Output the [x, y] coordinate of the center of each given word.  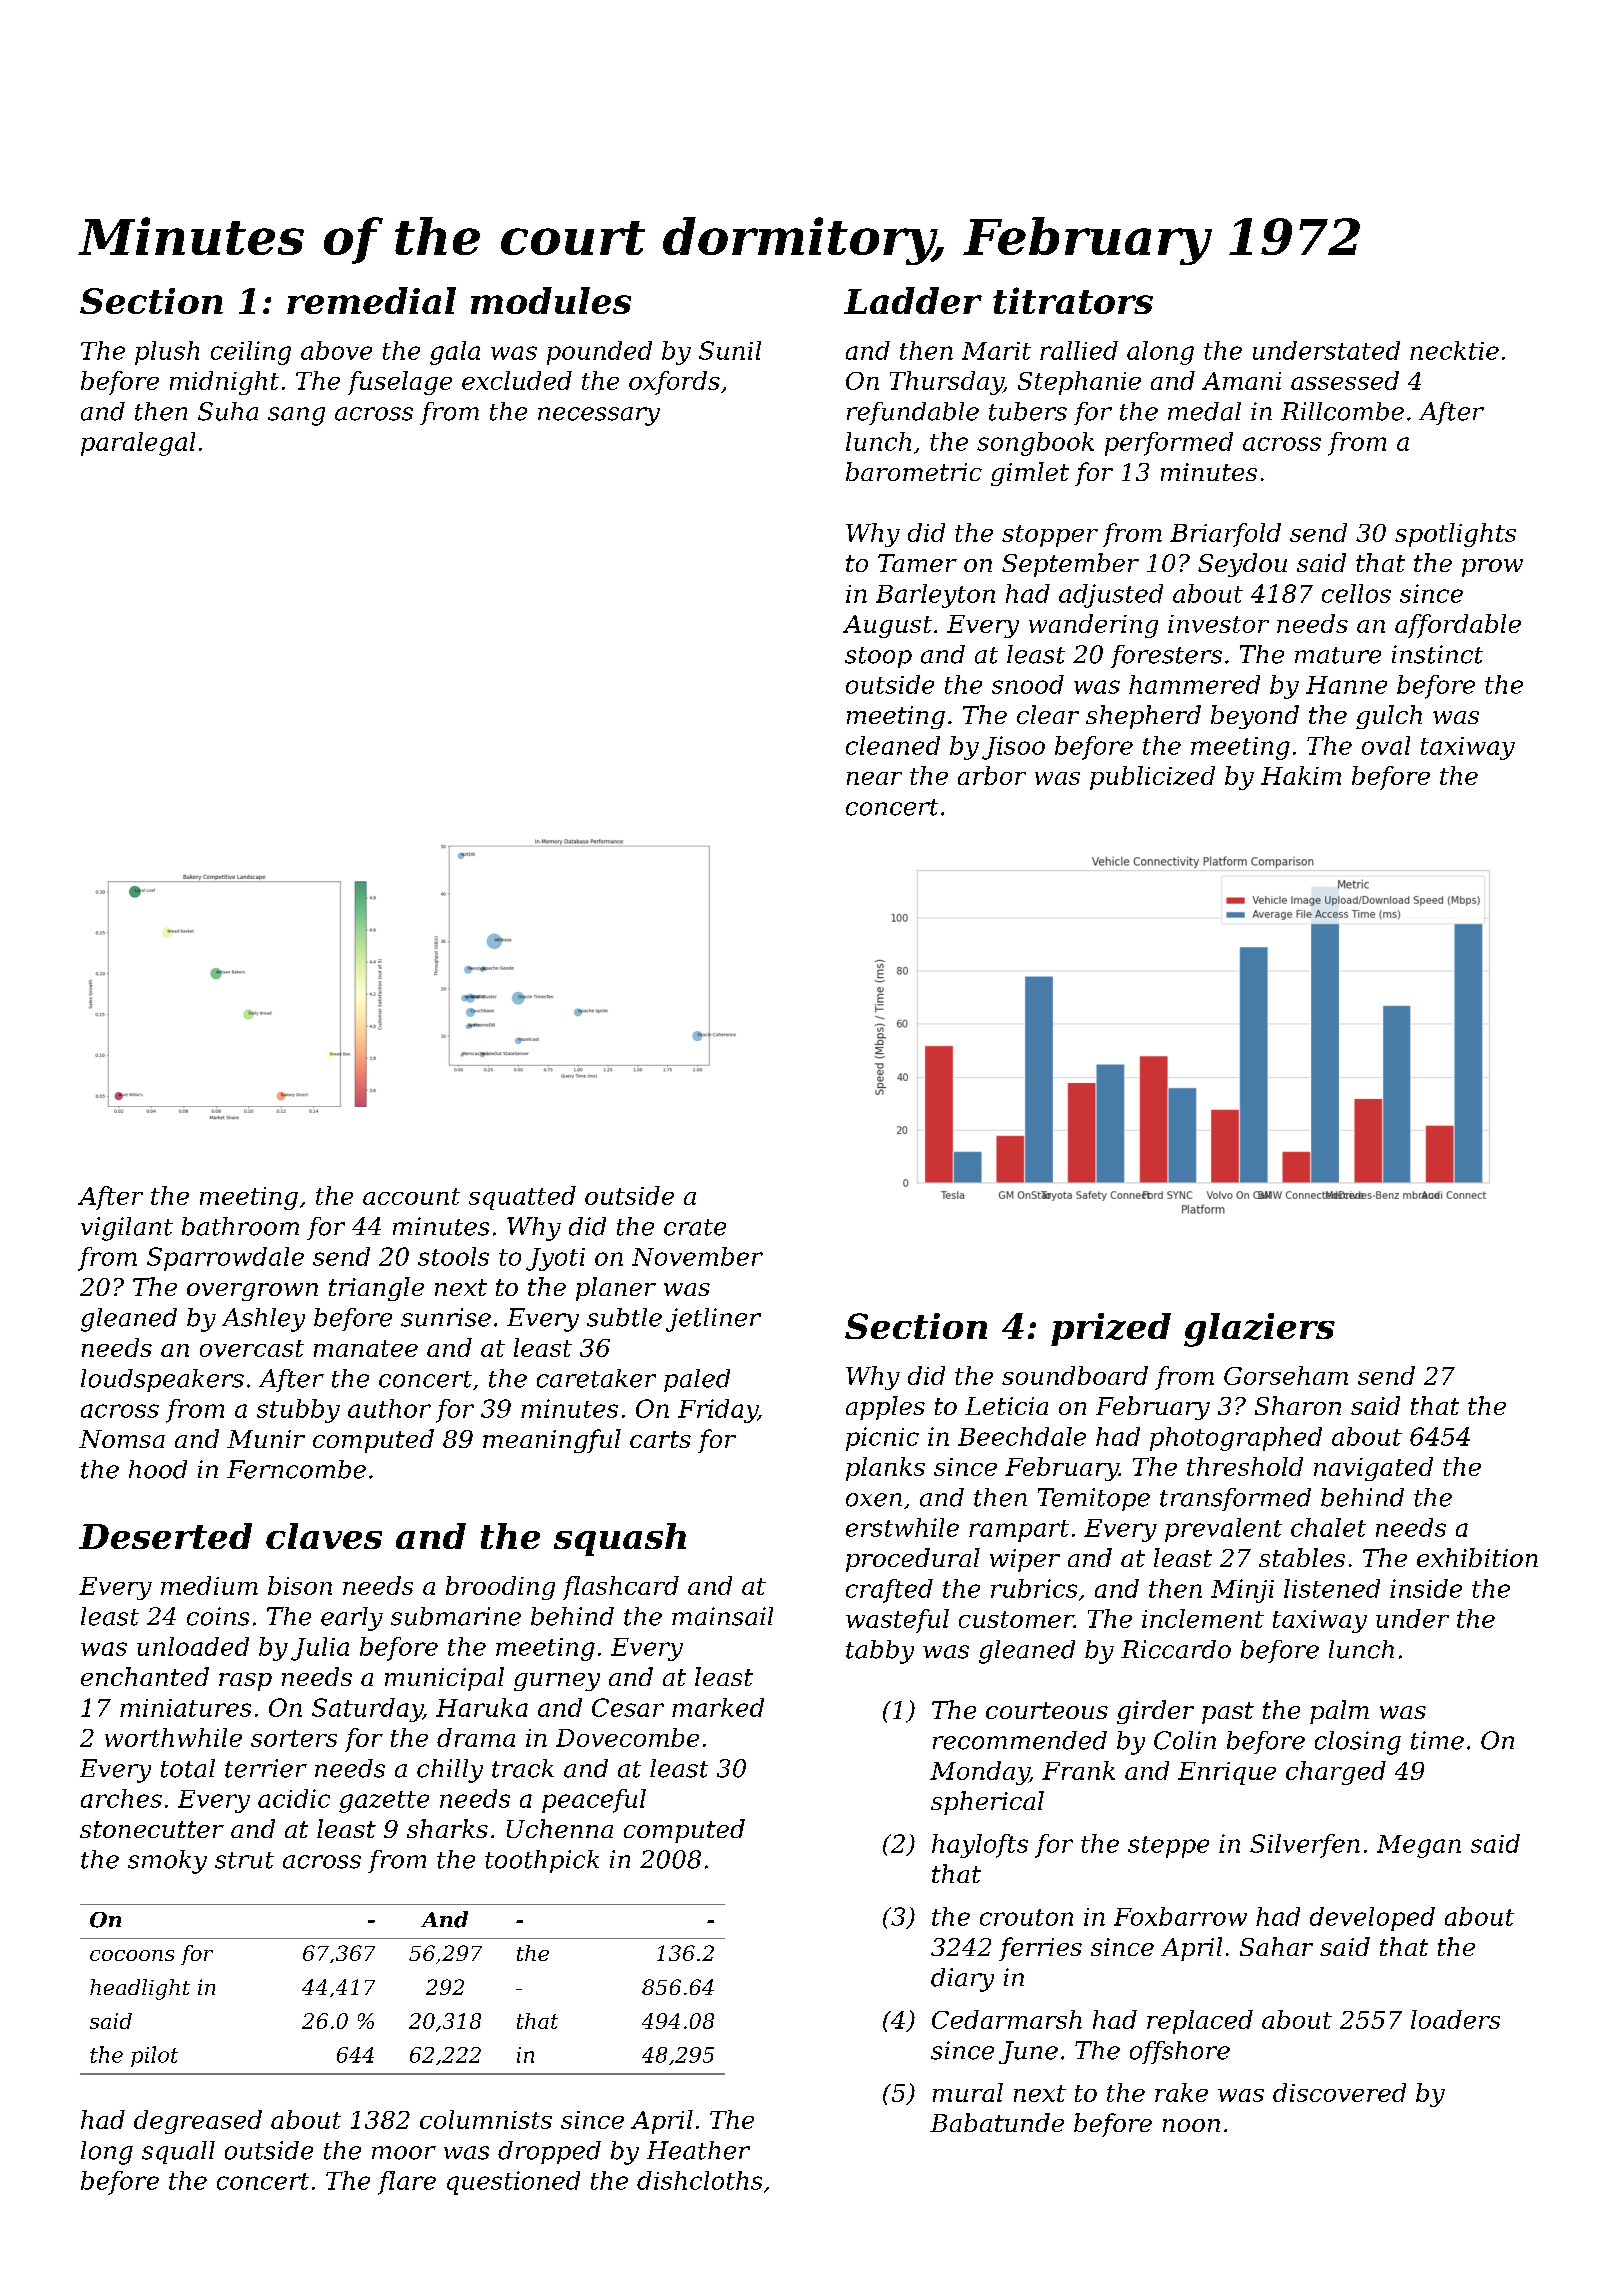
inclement [1203, 1618]
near [874, 778]
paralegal [138, 444]
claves [324, 1536]
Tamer [917, 563]
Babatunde [997, 2122]
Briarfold [1225, 535]
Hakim [1301, 775]
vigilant [127, 1229]
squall [178, 2152]
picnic [882, 1439]
